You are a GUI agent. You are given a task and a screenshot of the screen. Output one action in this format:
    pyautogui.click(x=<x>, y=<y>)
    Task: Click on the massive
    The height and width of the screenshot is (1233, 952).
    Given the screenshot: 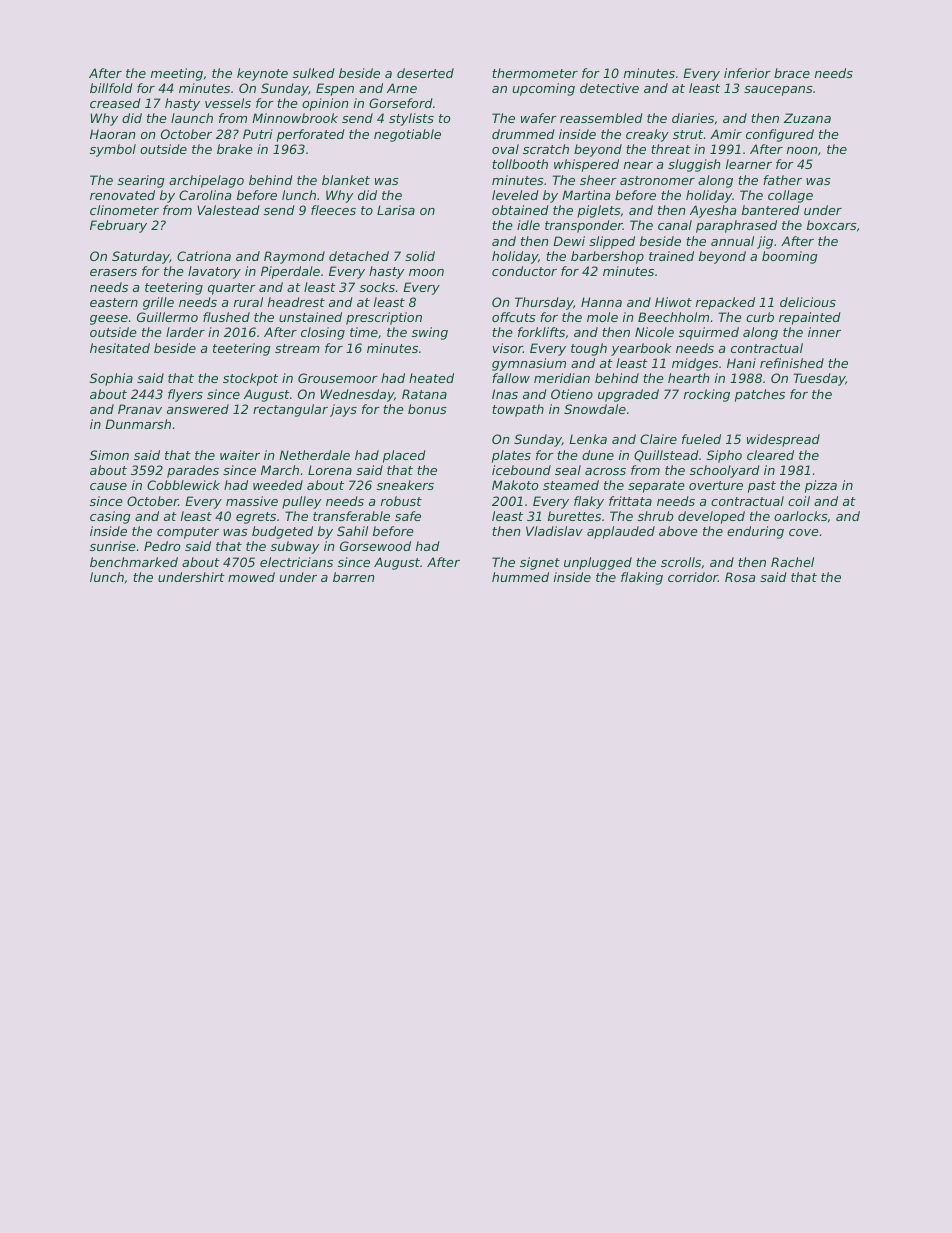 What is the action you would take?
    pyautogui.click(x=252, y=501)
